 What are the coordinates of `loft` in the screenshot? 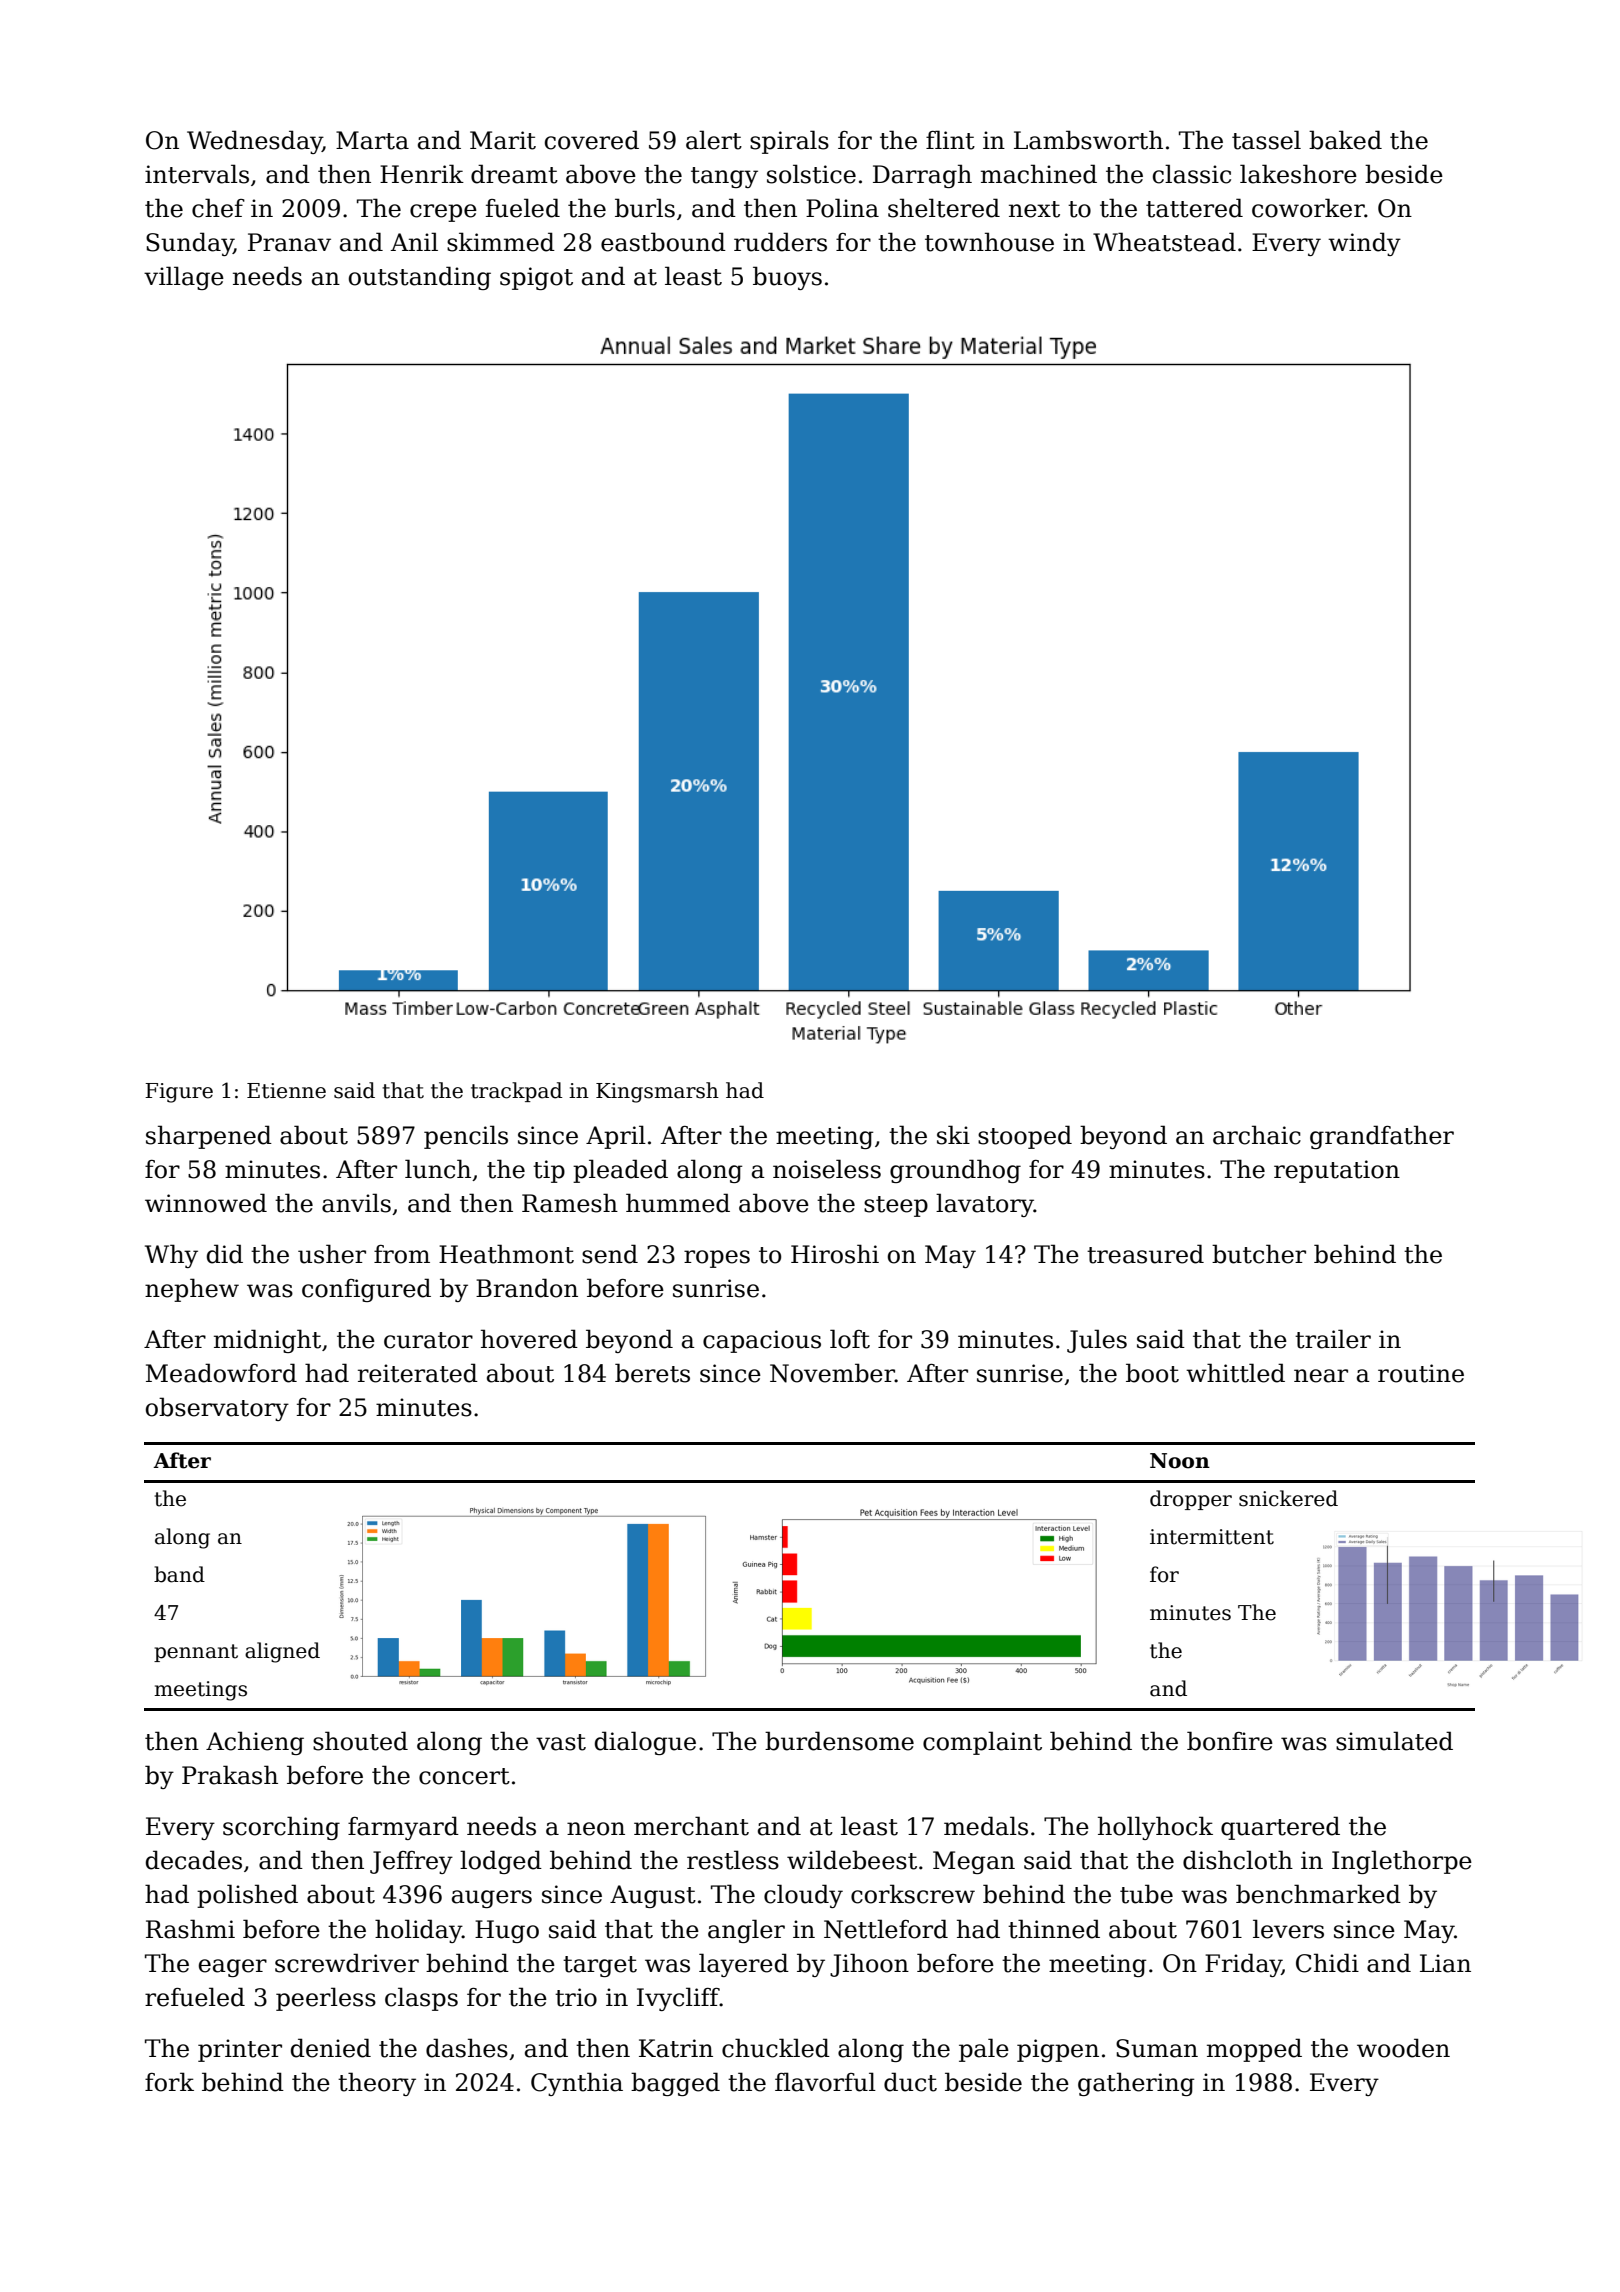 It's located at (850, 1339).
